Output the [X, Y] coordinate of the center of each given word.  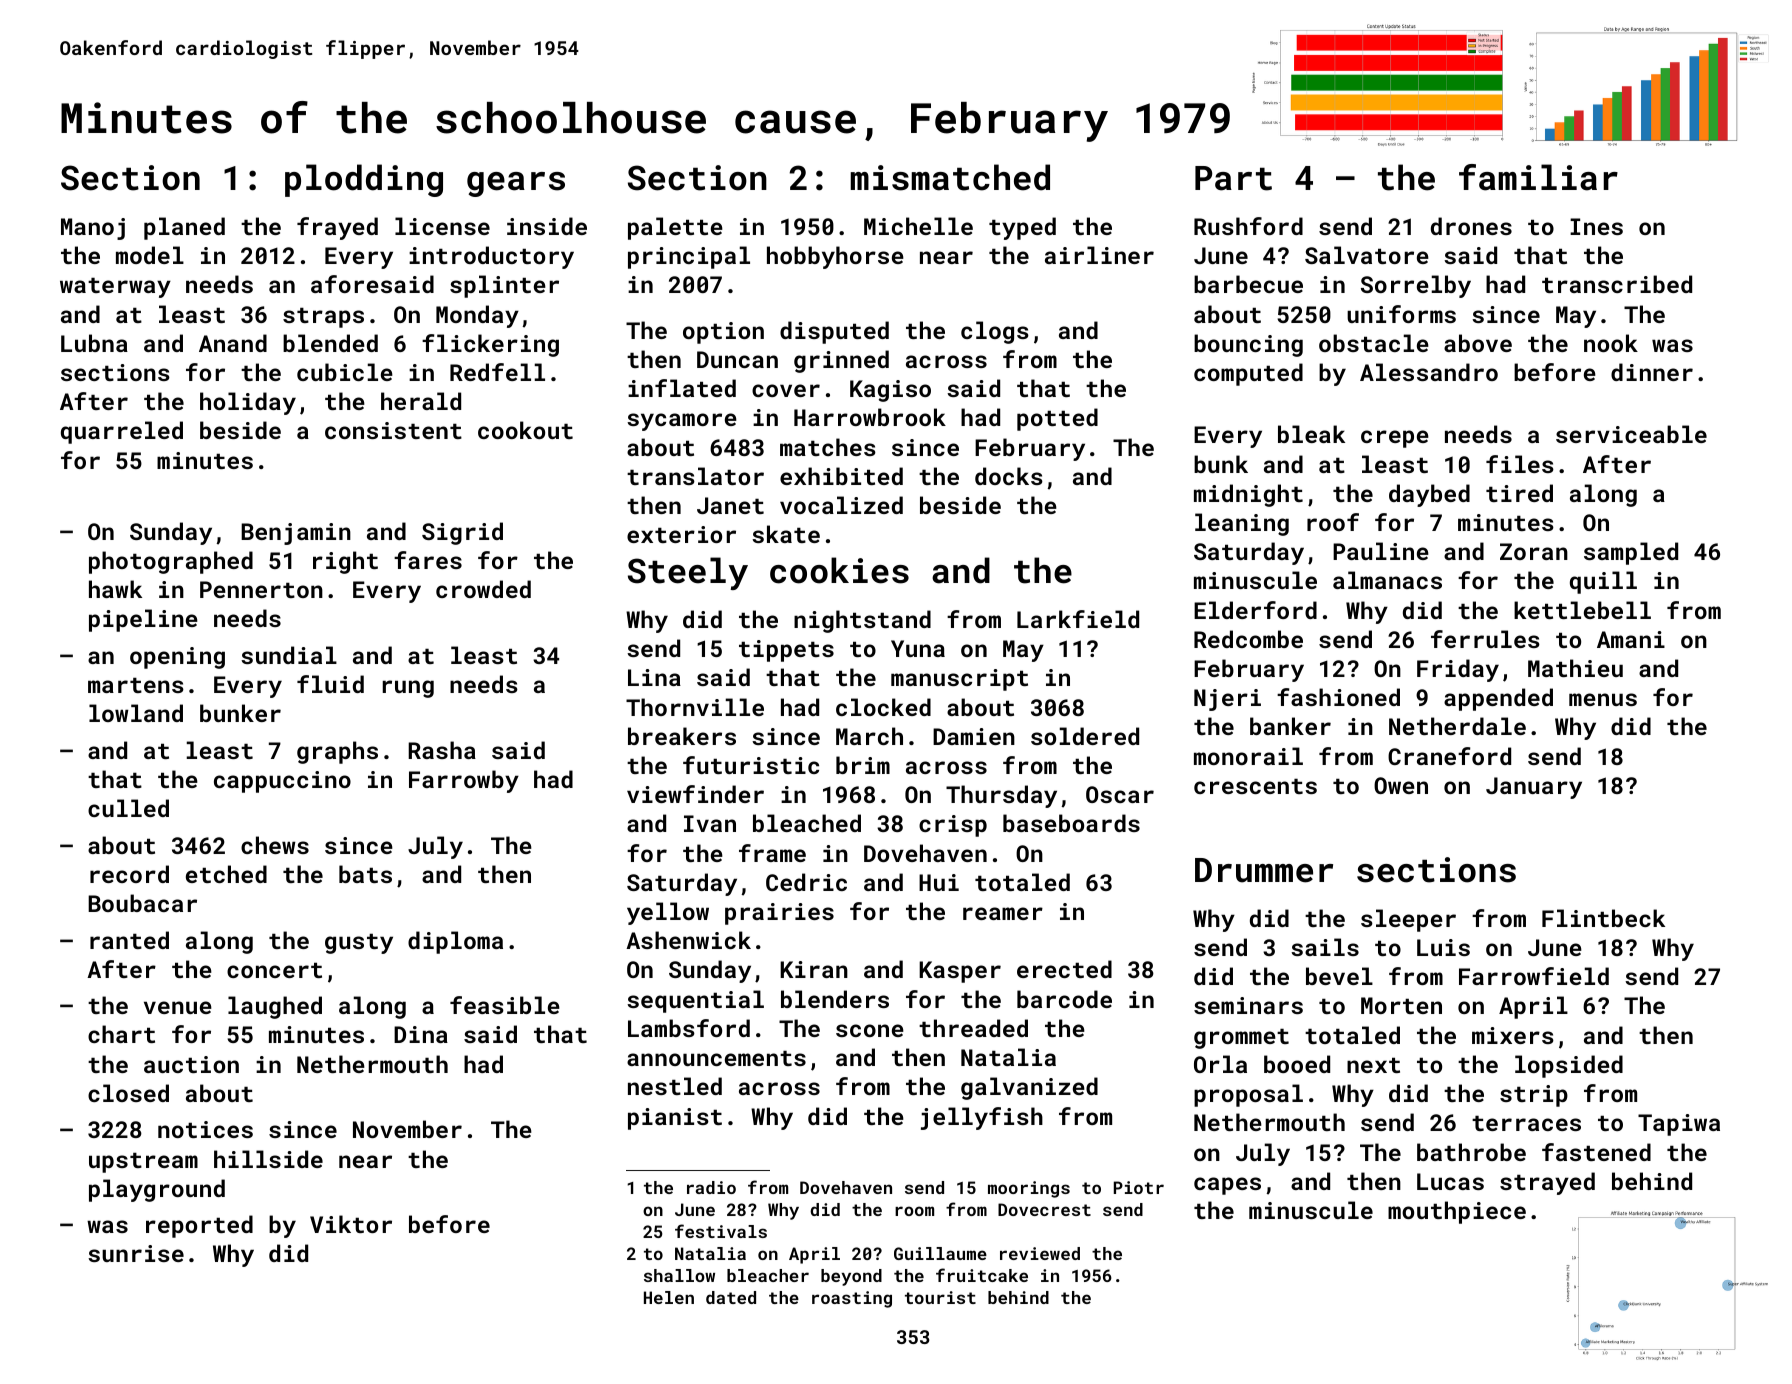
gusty [359, 944]
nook [1611, 343]
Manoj [93, 229]
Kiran [814, 969]
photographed [171, 562]
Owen [1401, 785]
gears [516, 184]
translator [695, 476]
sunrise [136, 1253]
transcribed [1617, 284]
